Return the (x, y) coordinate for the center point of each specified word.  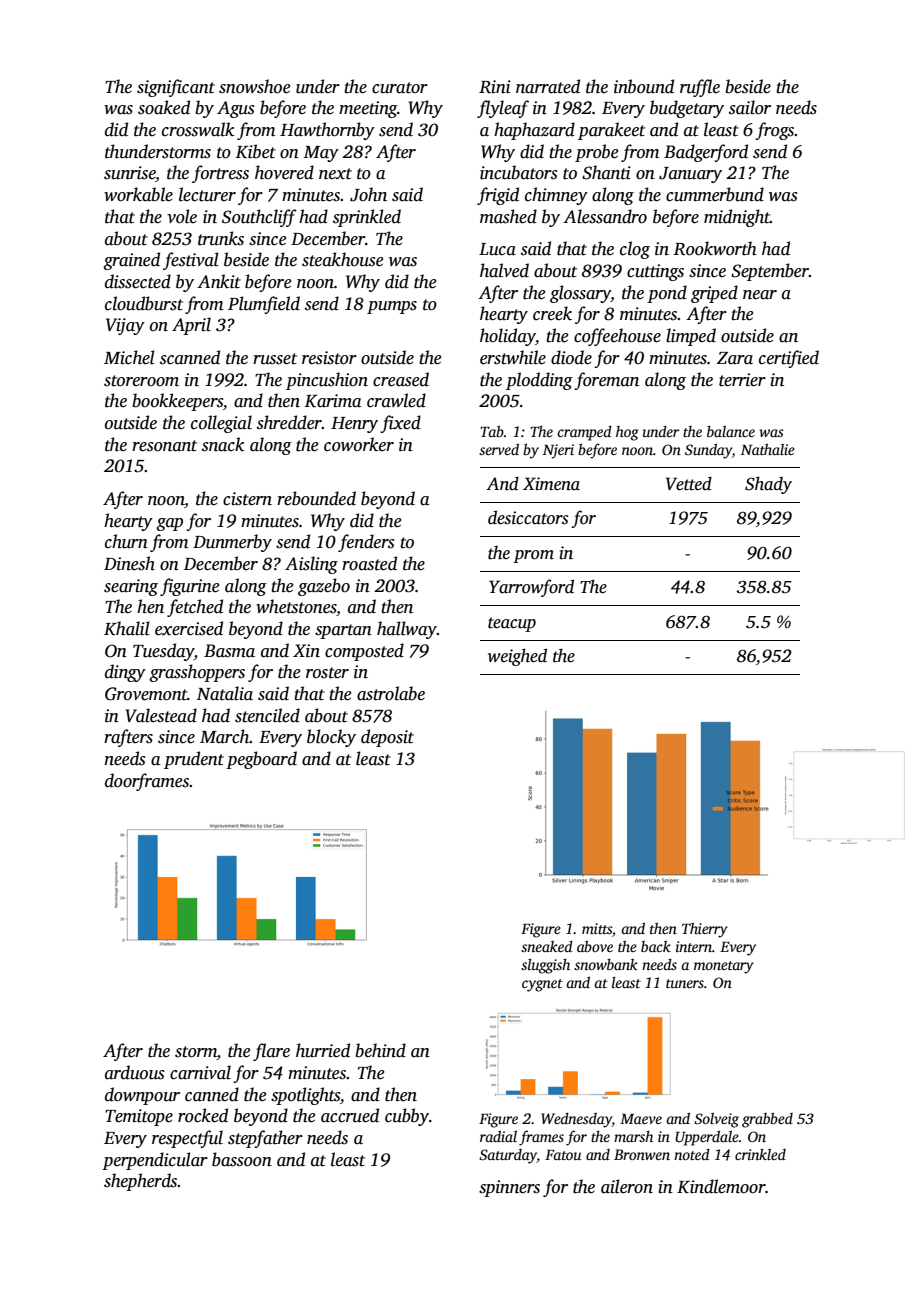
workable (138, 194)
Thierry (705, 930)
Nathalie (768, 449)
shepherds (141, 1182)
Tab (492, 431)
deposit (387, 738)
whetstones (296, 607)
